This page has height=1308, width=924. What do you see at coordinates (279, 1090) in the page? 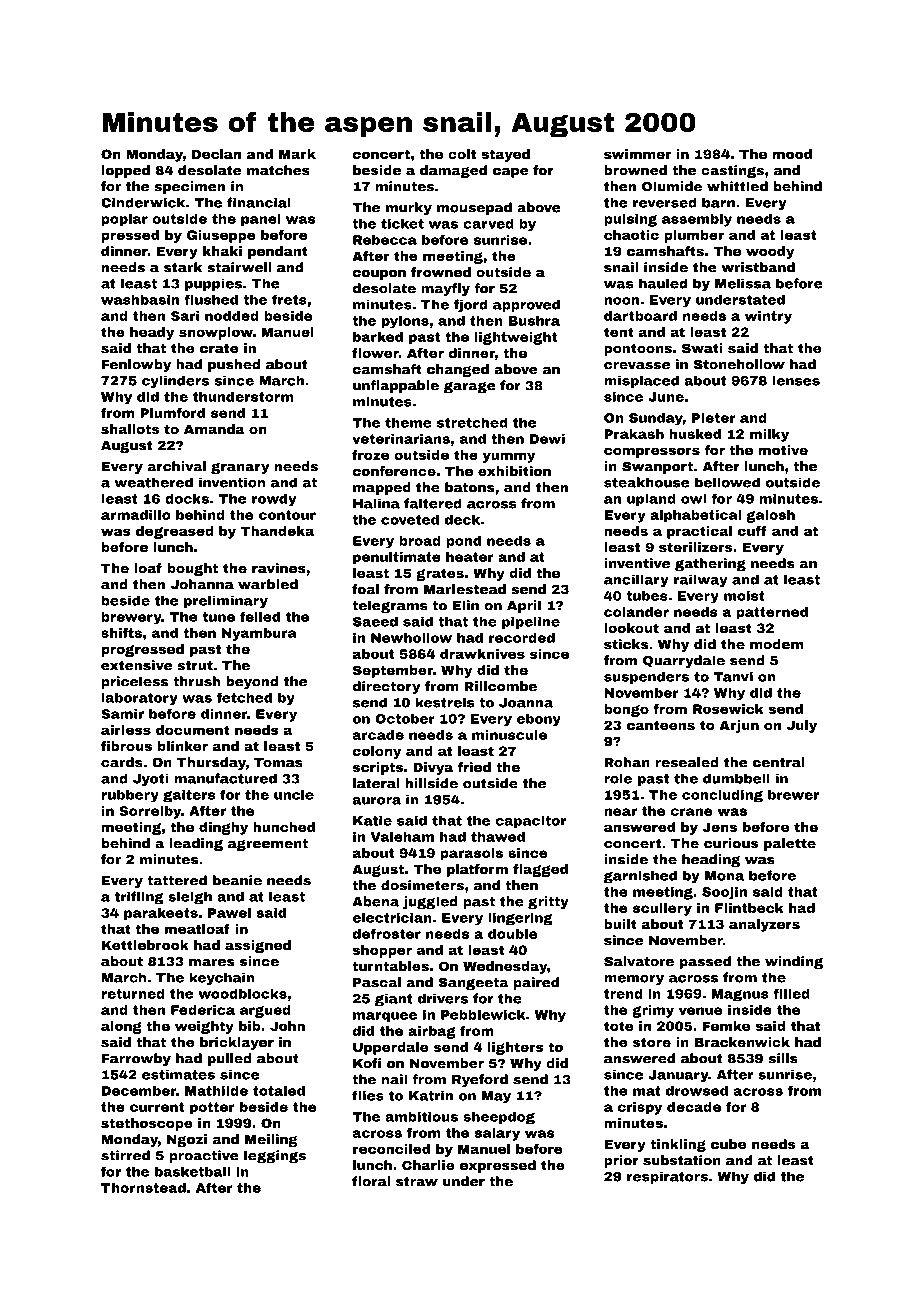
I see `totaled` at bounding box center [279, 1090].
